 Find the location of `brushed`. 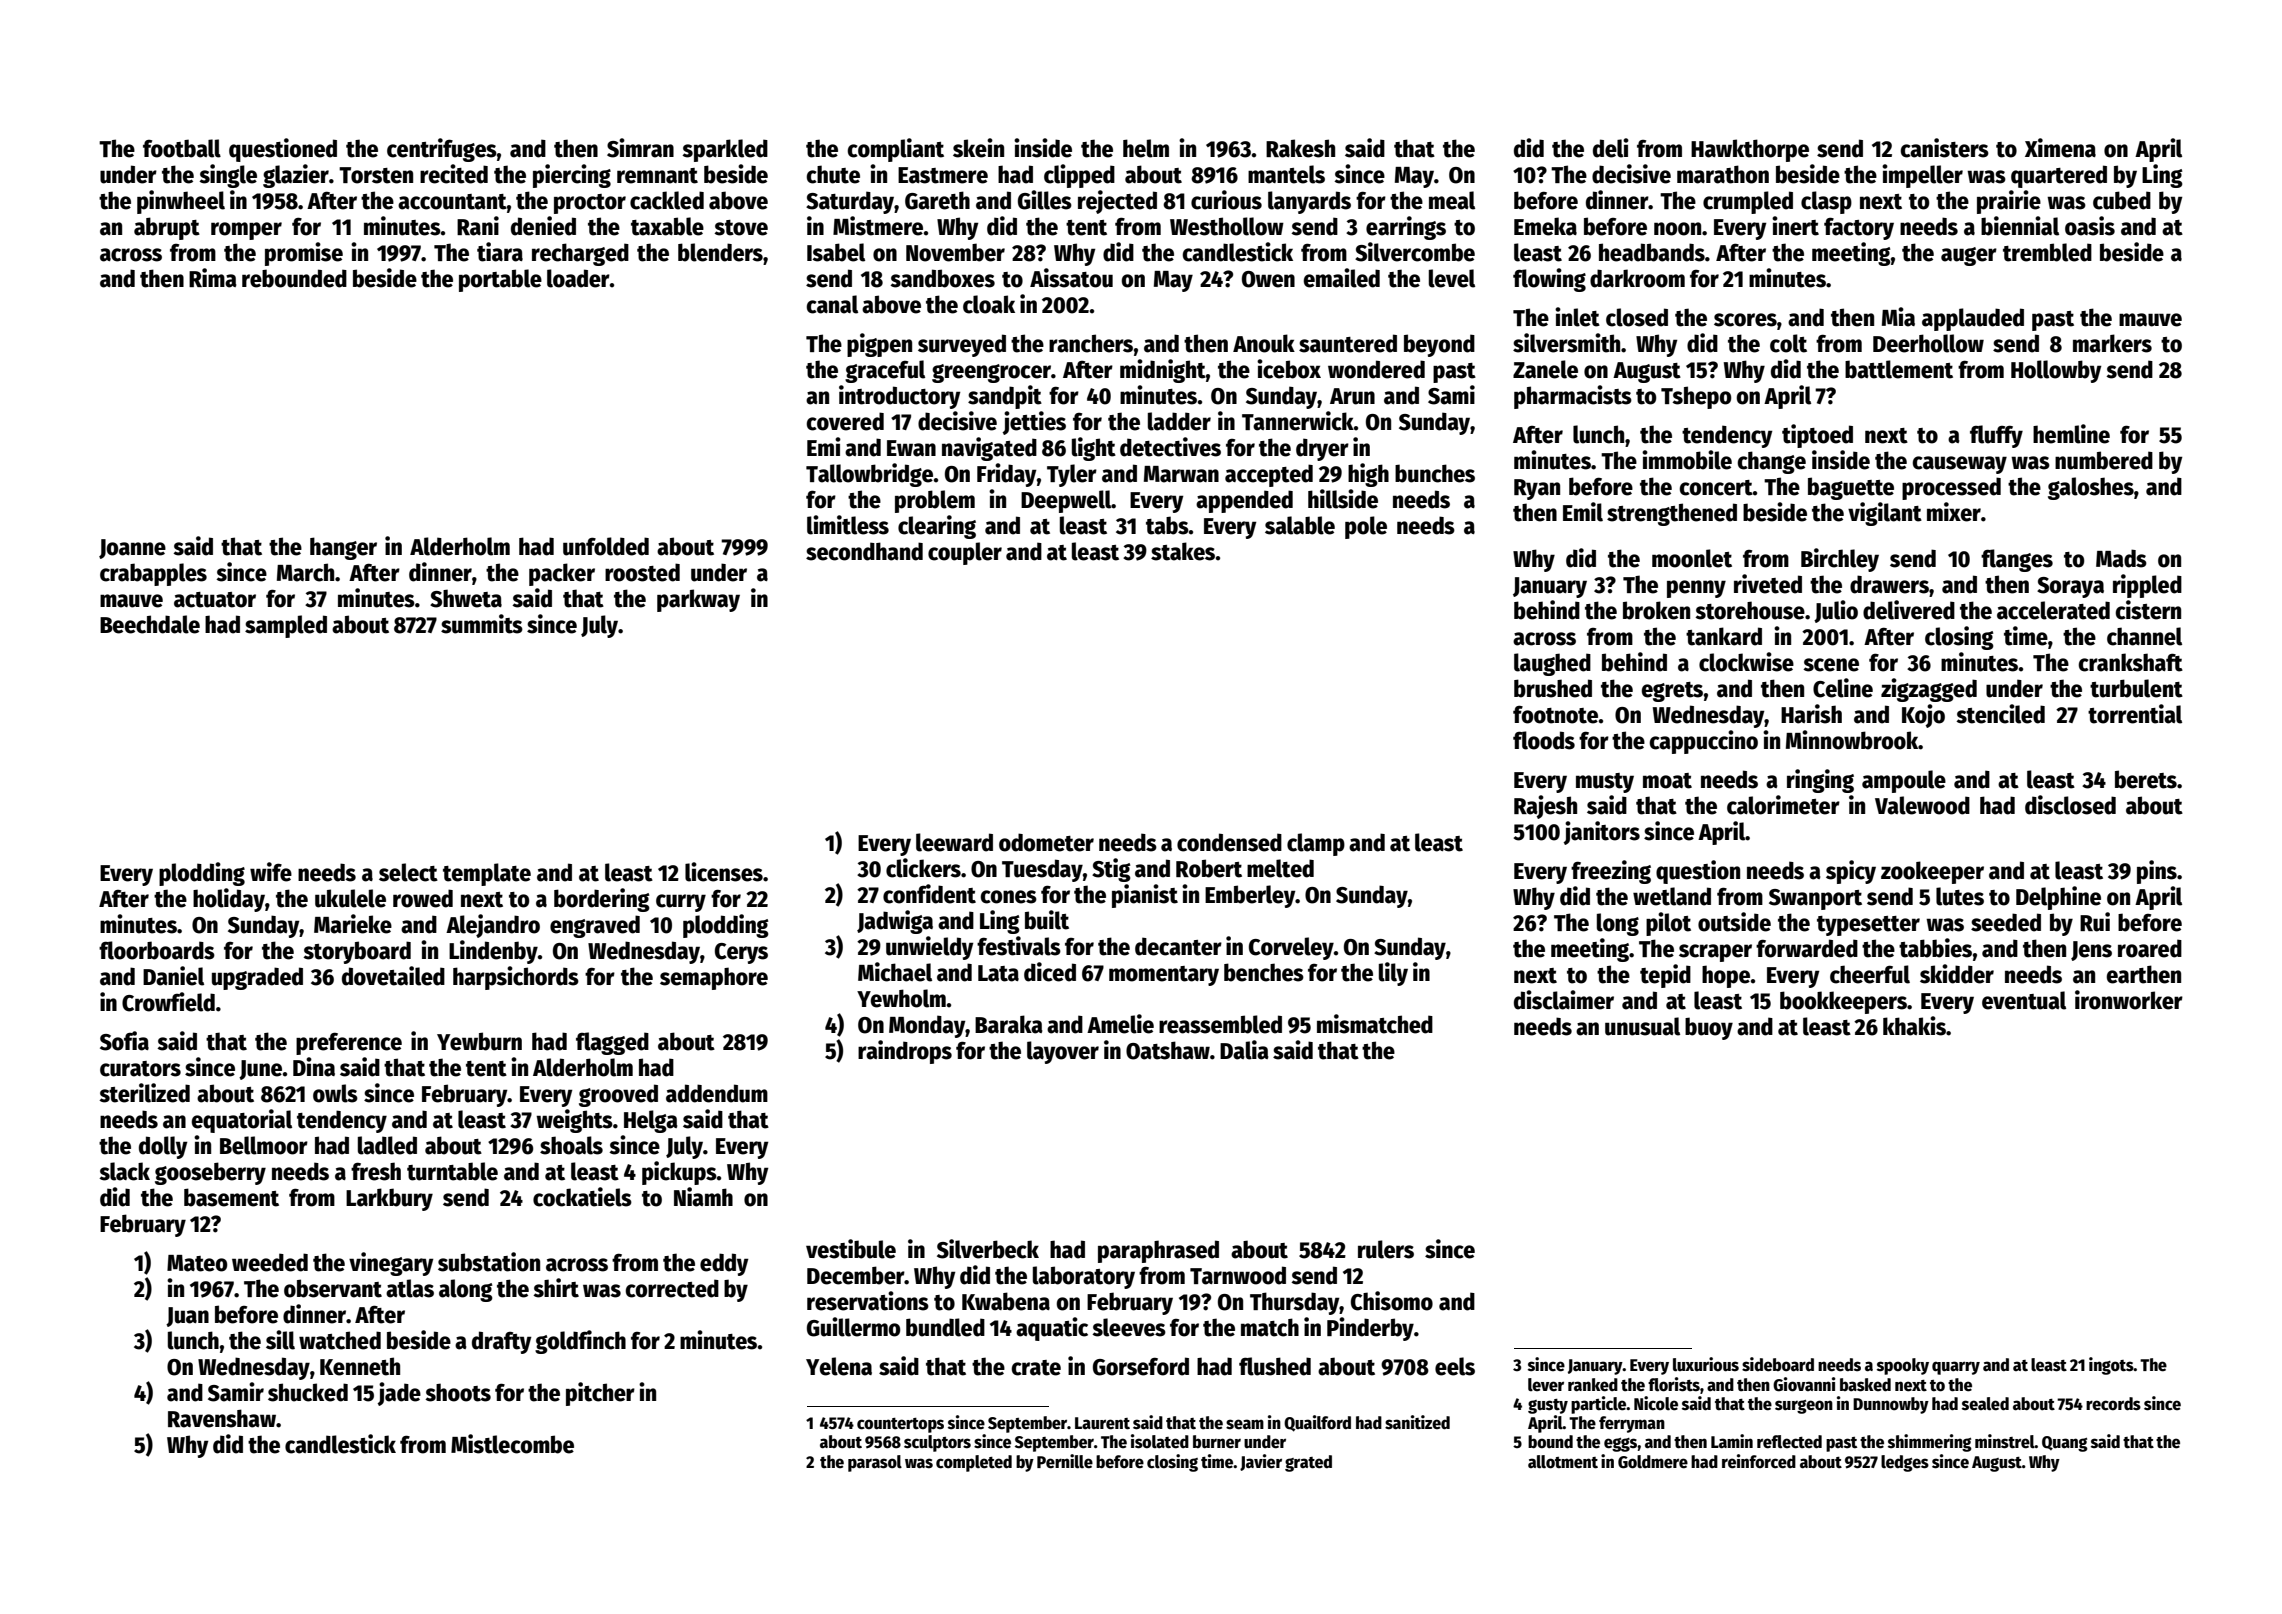

brushed is located at coordinates (1553, 688).
